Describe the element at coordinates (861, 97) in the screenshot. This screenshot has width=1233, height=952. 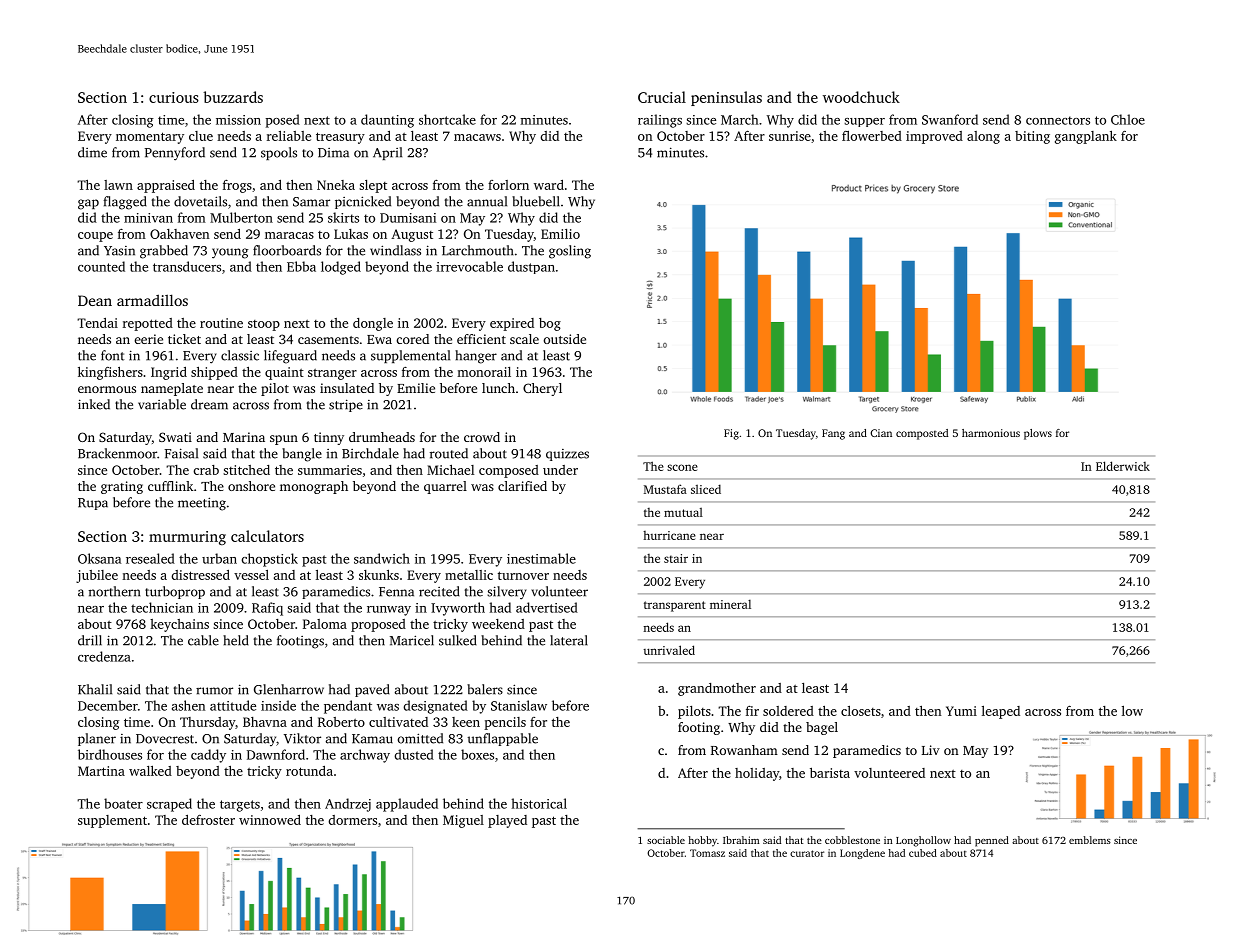
I see `woodchuck` at that location.
